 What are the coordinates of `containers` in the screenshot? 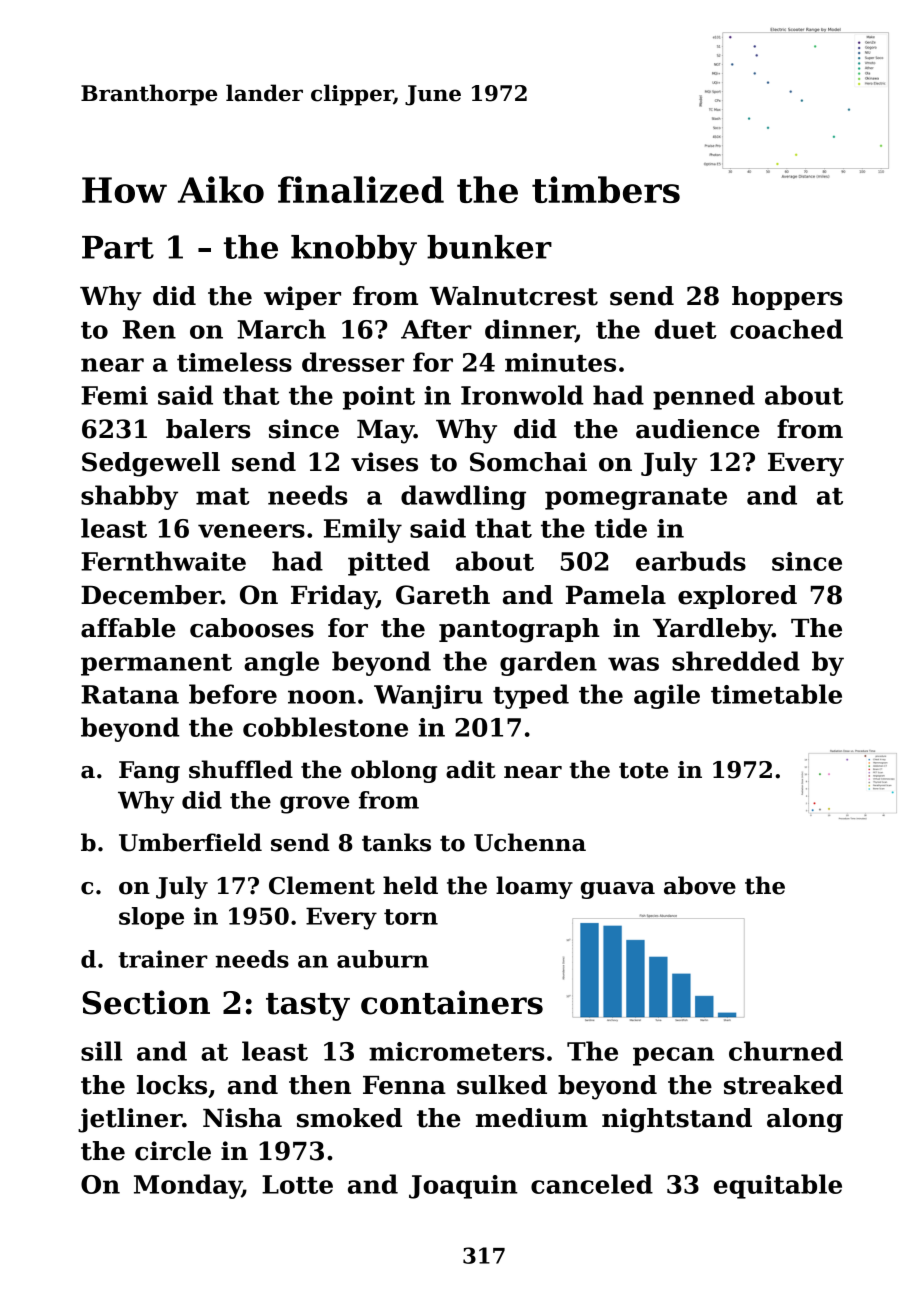 It's located at (452, 1002).
